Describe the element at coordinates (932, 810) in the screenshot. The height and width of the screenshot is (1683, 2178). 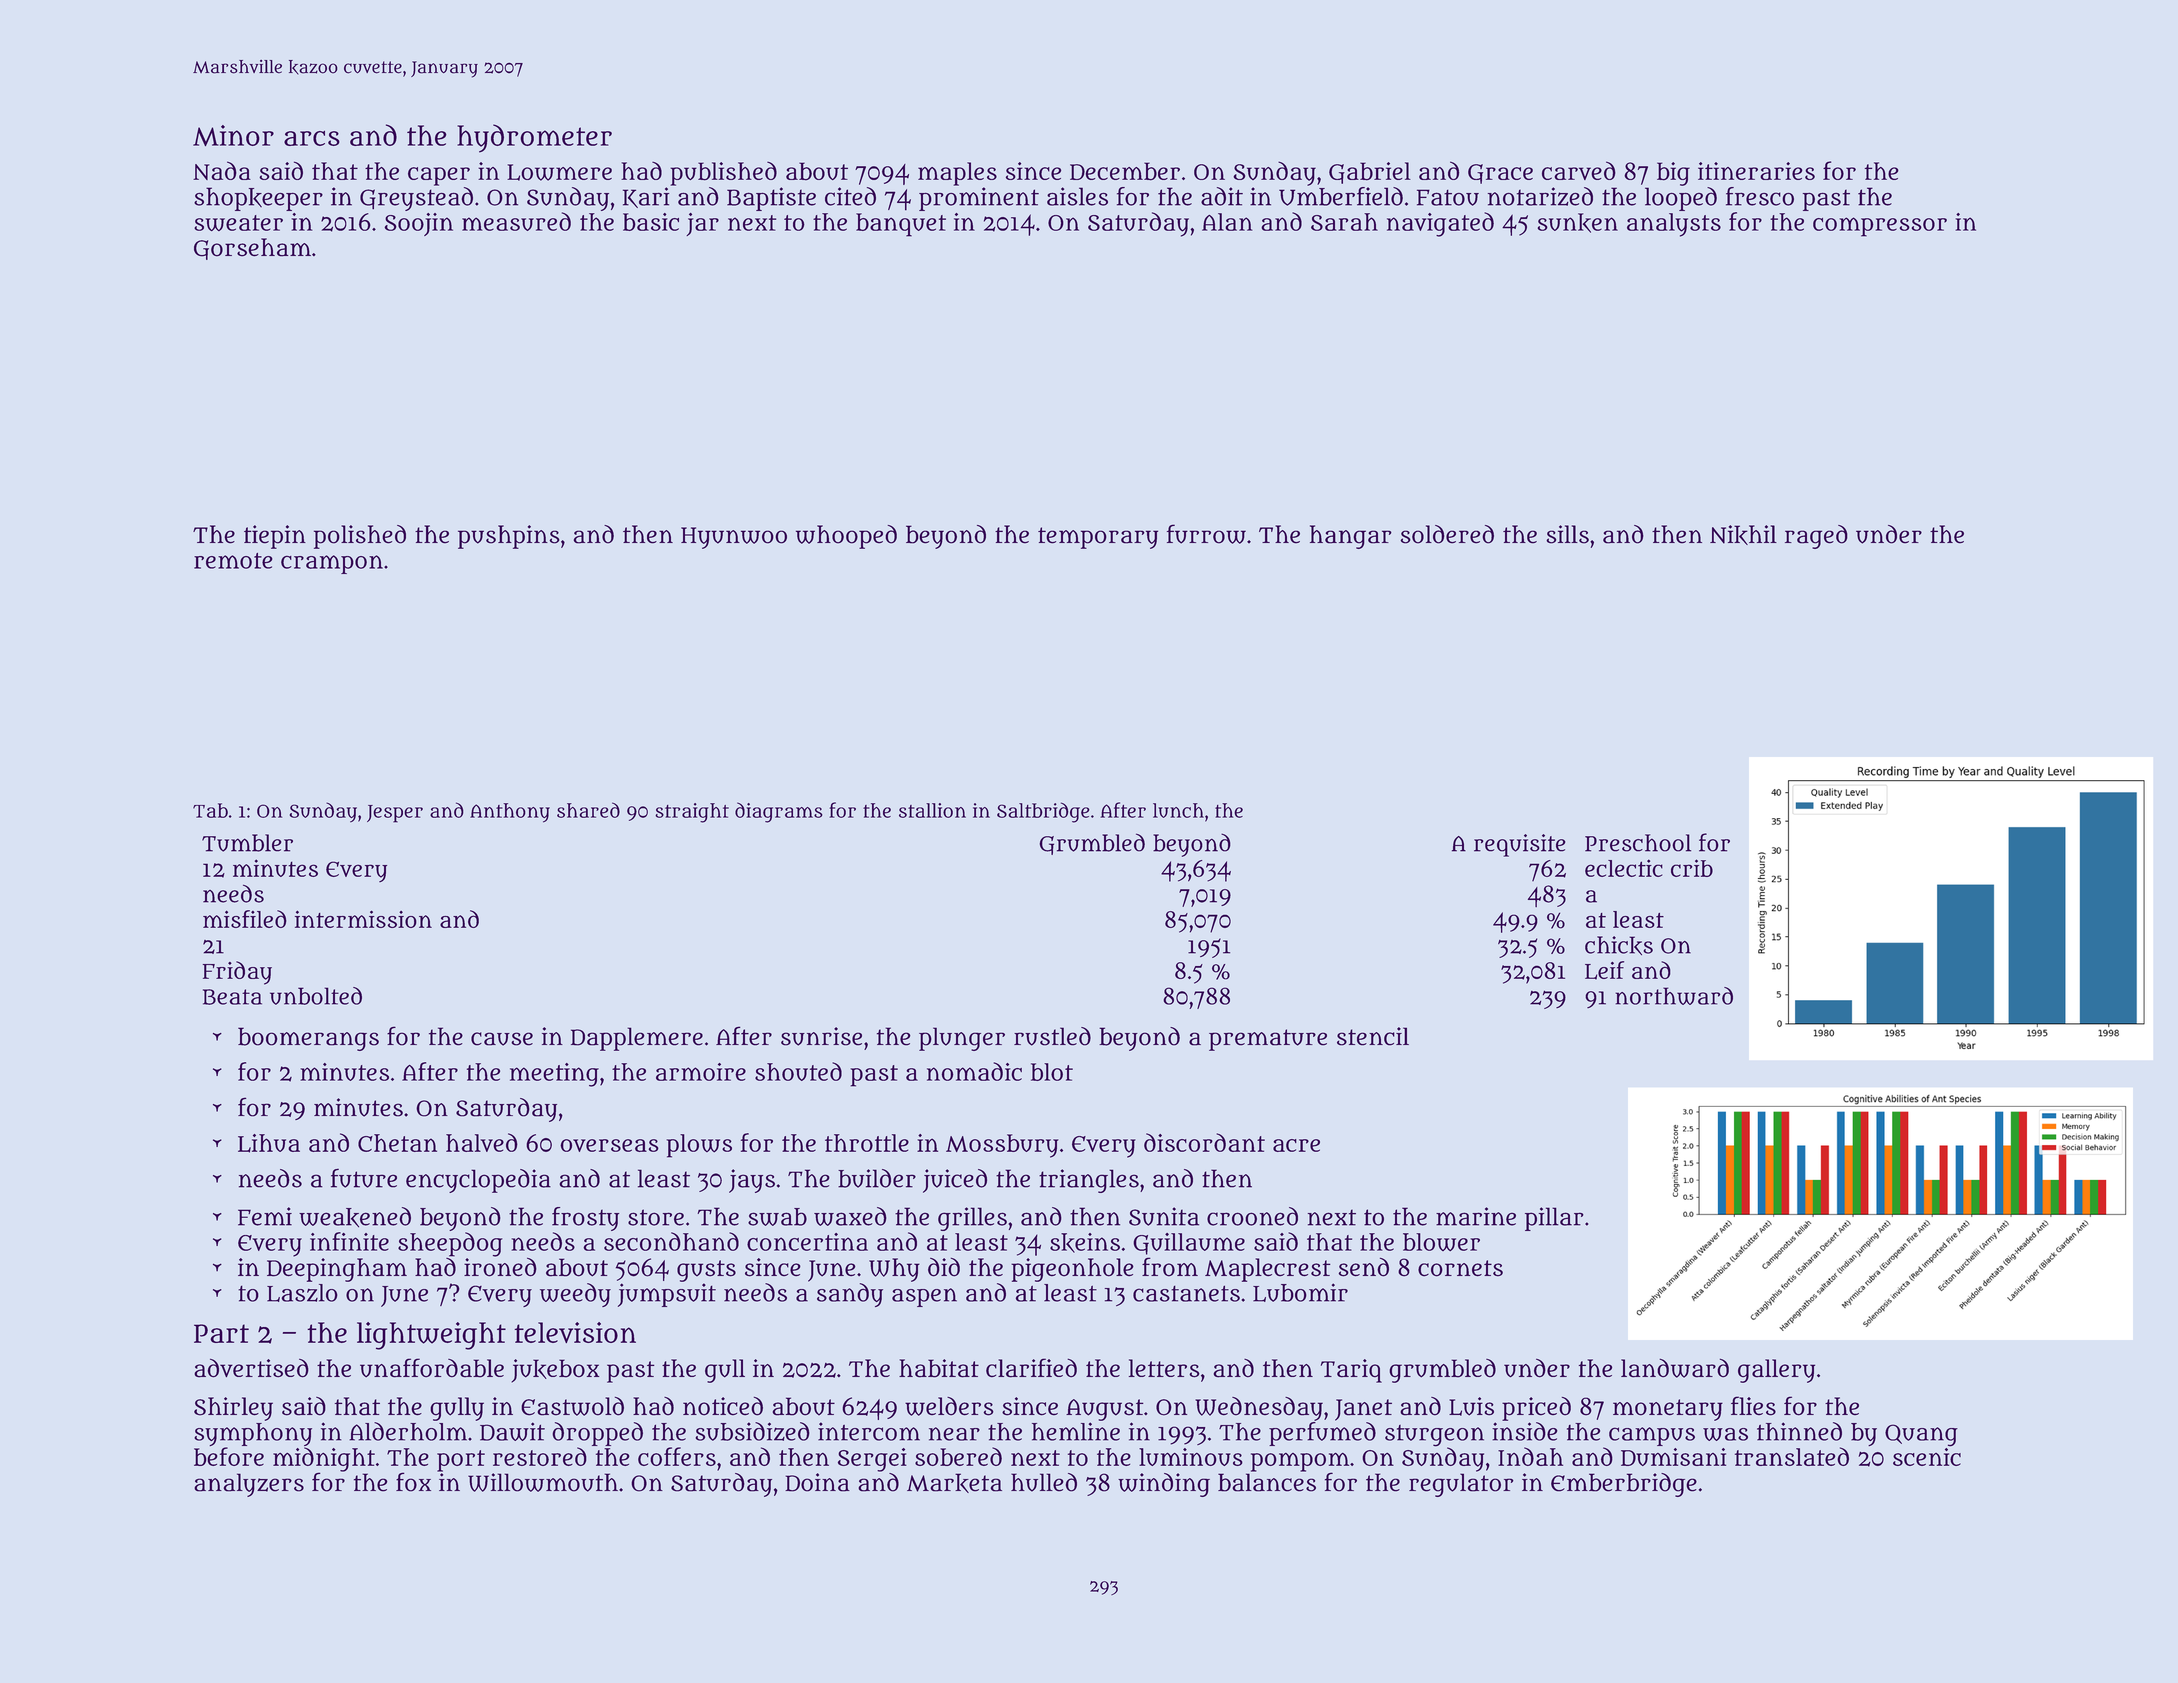
I see `stallion` at that location.
